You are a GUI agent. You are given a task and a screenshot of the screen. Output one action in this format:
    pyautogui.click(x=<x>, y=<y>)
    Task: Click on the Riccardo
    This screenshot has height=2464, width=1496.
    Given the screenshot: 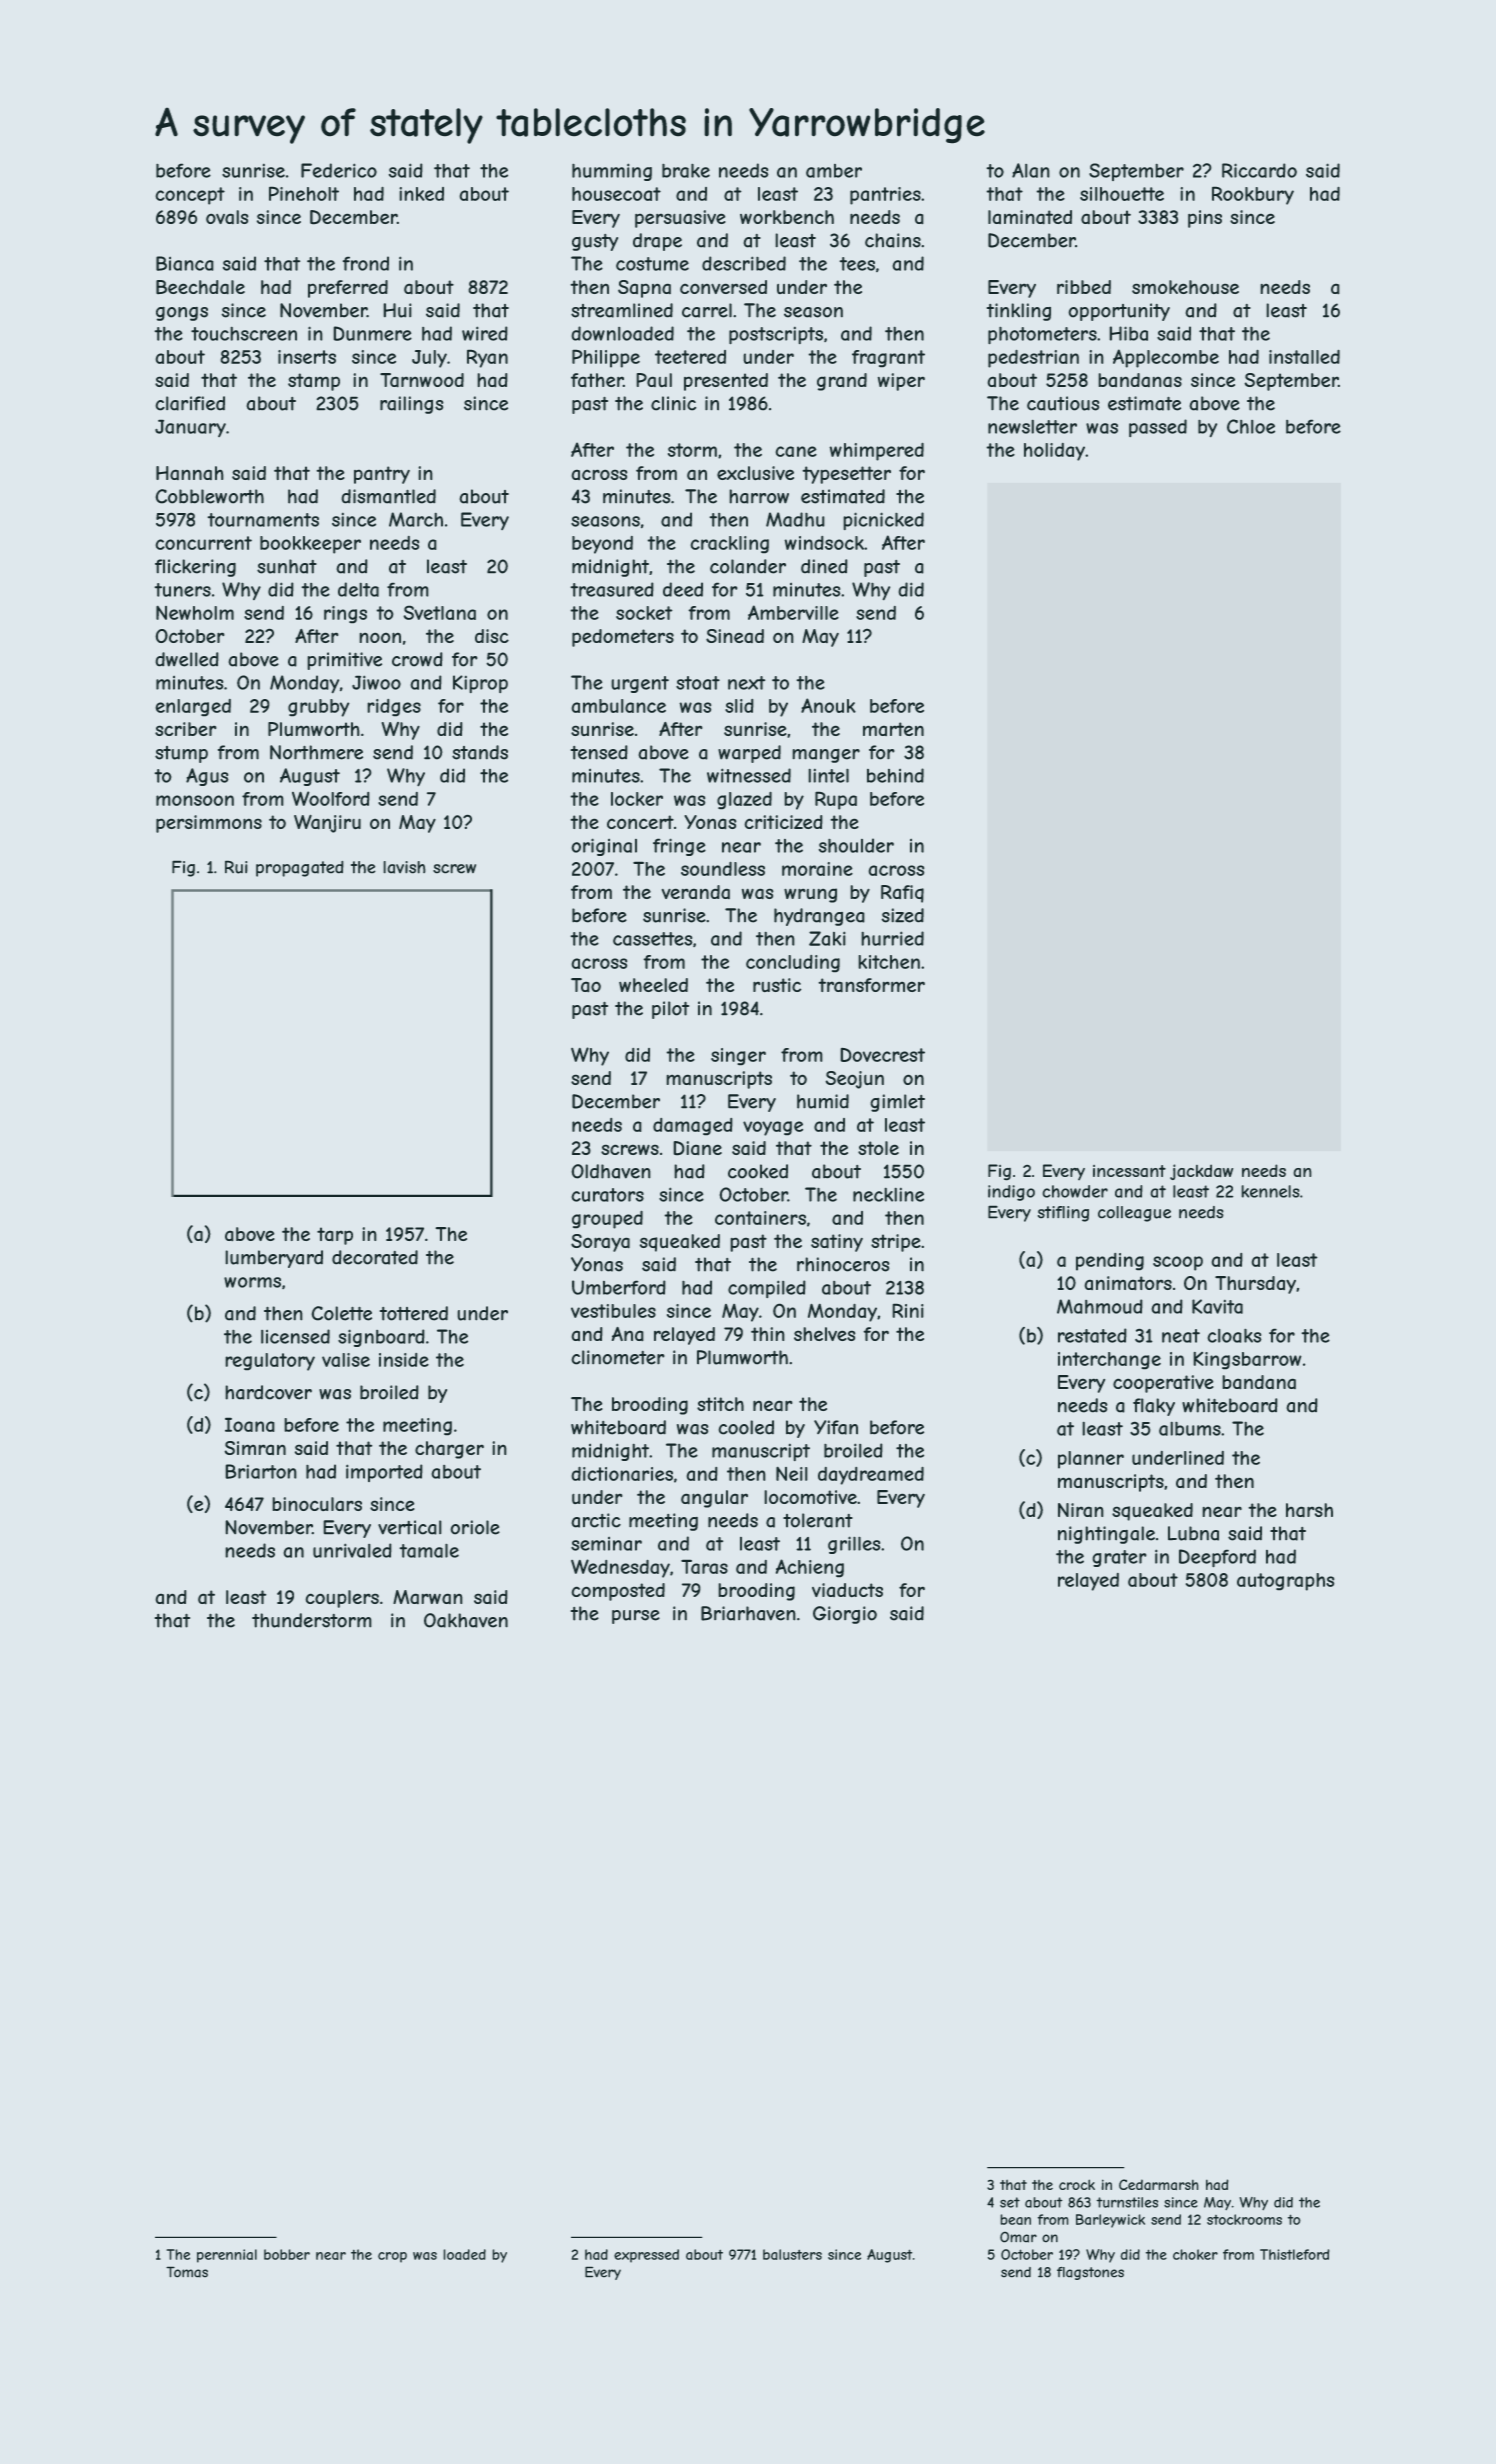 What is the action you would take?
    pyautogui.click(x=1259, y=170)
